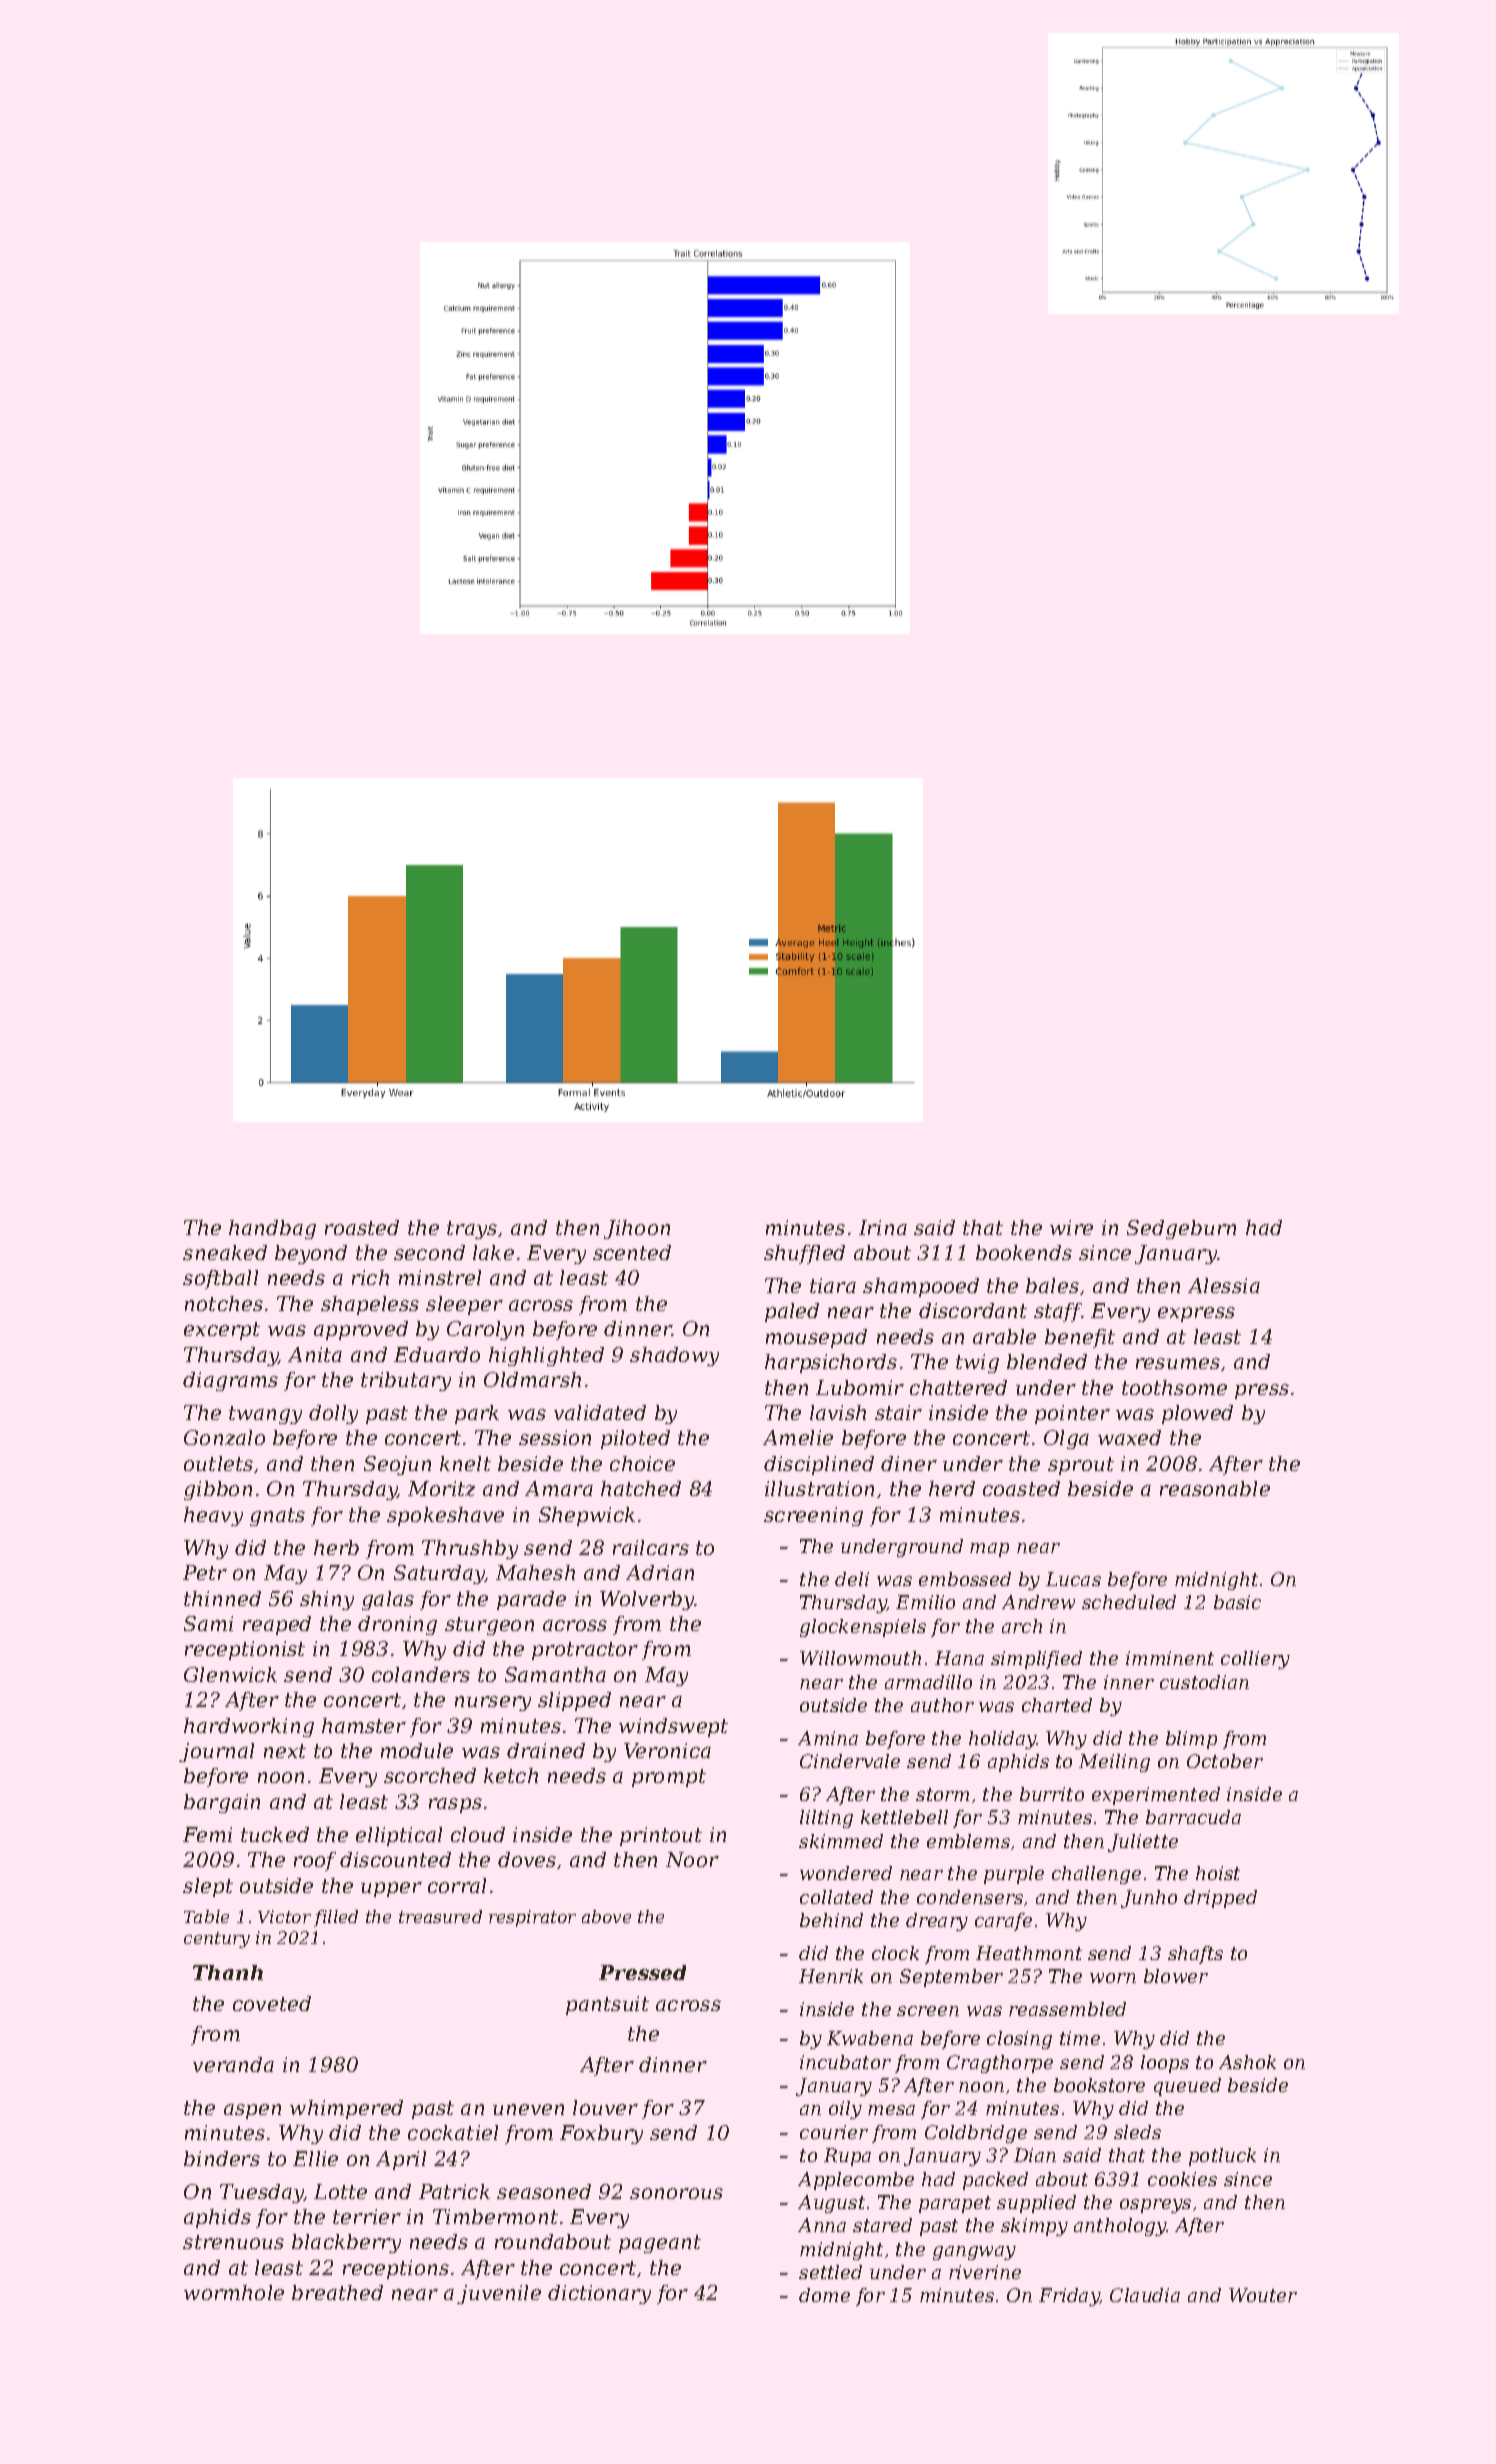  I want to click on Veronica, so click(667, 1750).
